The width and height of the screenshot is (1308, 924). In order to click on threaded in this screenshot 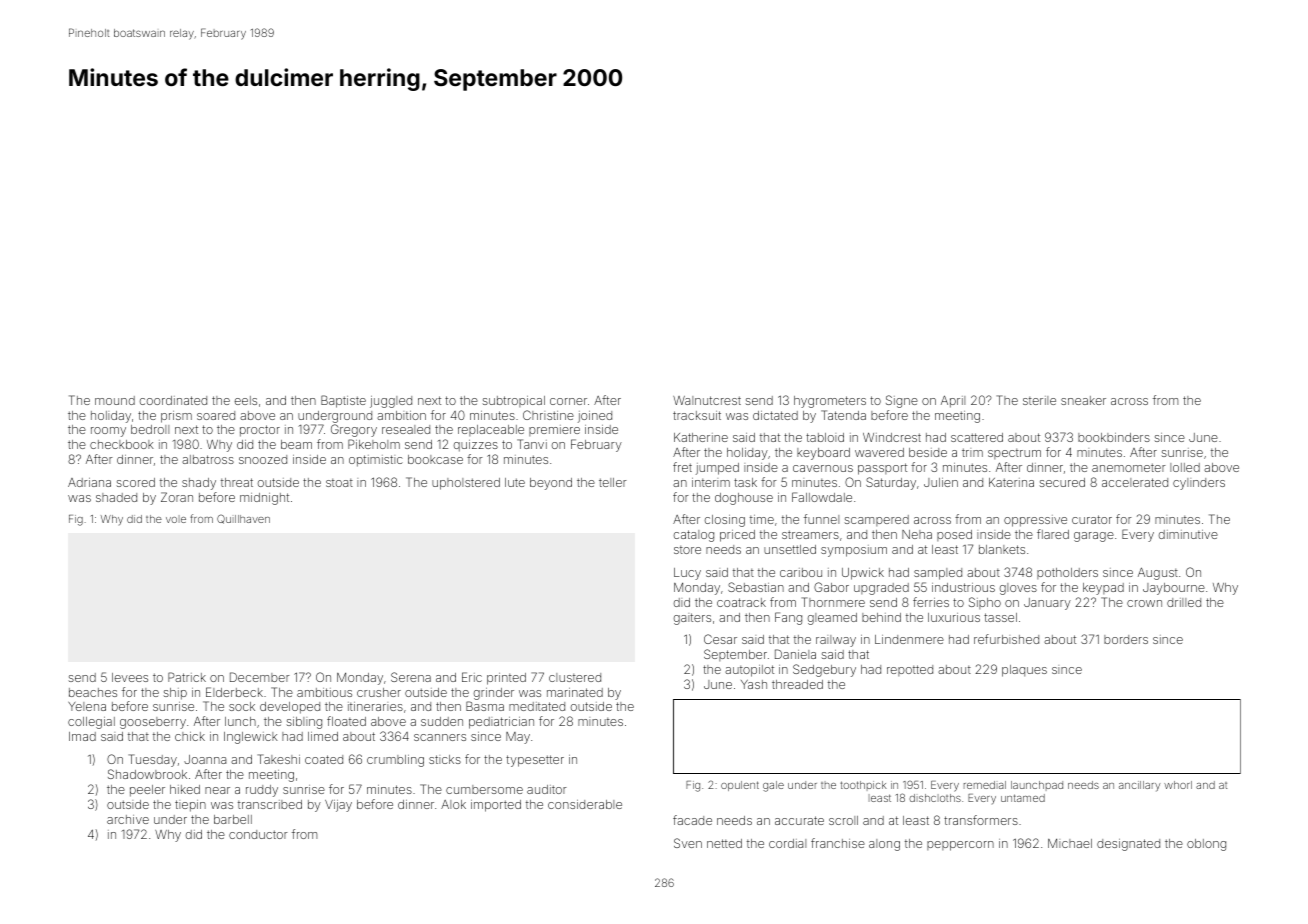, I will do `click(797, 684)`.
